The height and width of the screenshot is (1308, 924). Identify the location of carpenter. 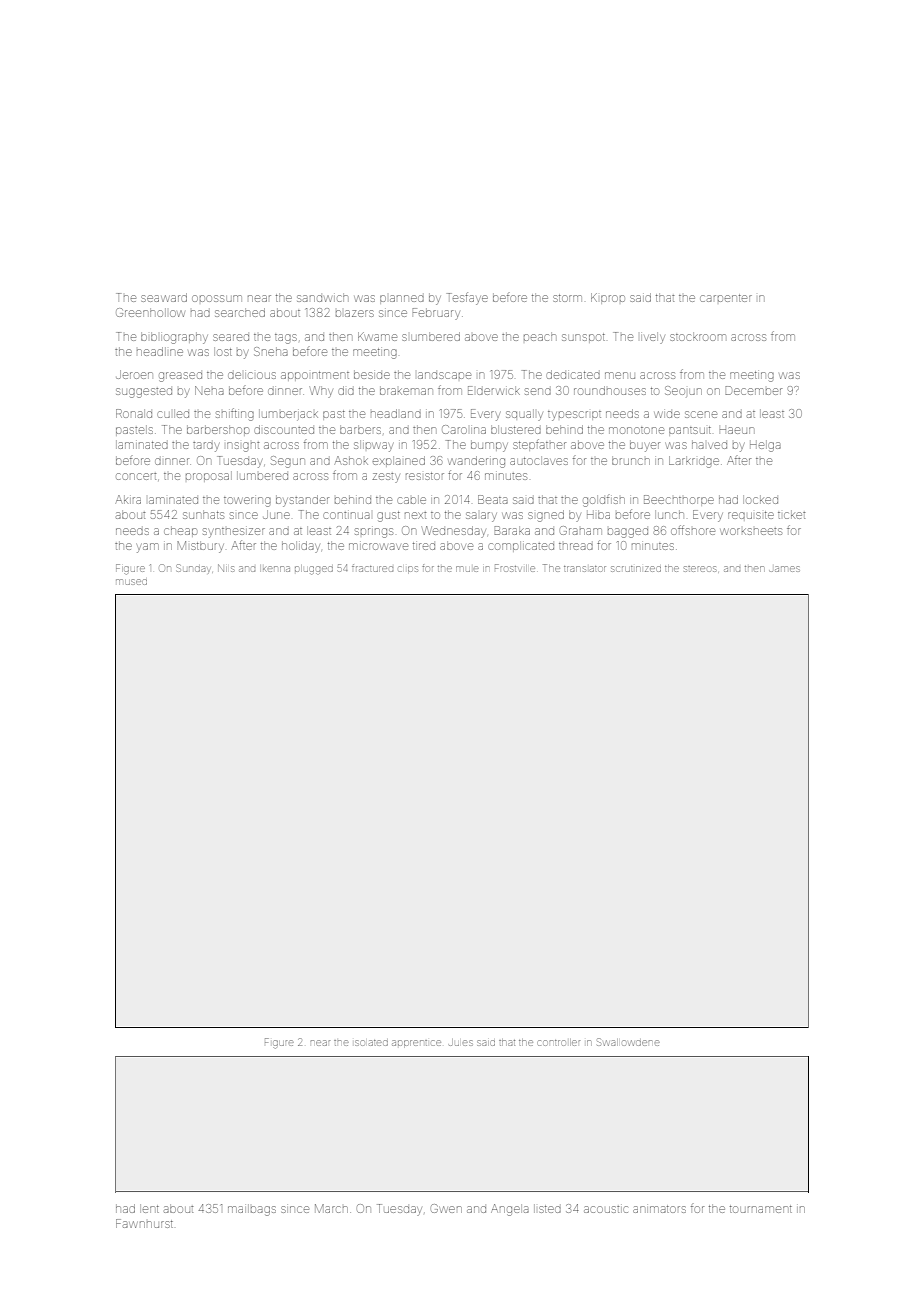
(726, 298).
